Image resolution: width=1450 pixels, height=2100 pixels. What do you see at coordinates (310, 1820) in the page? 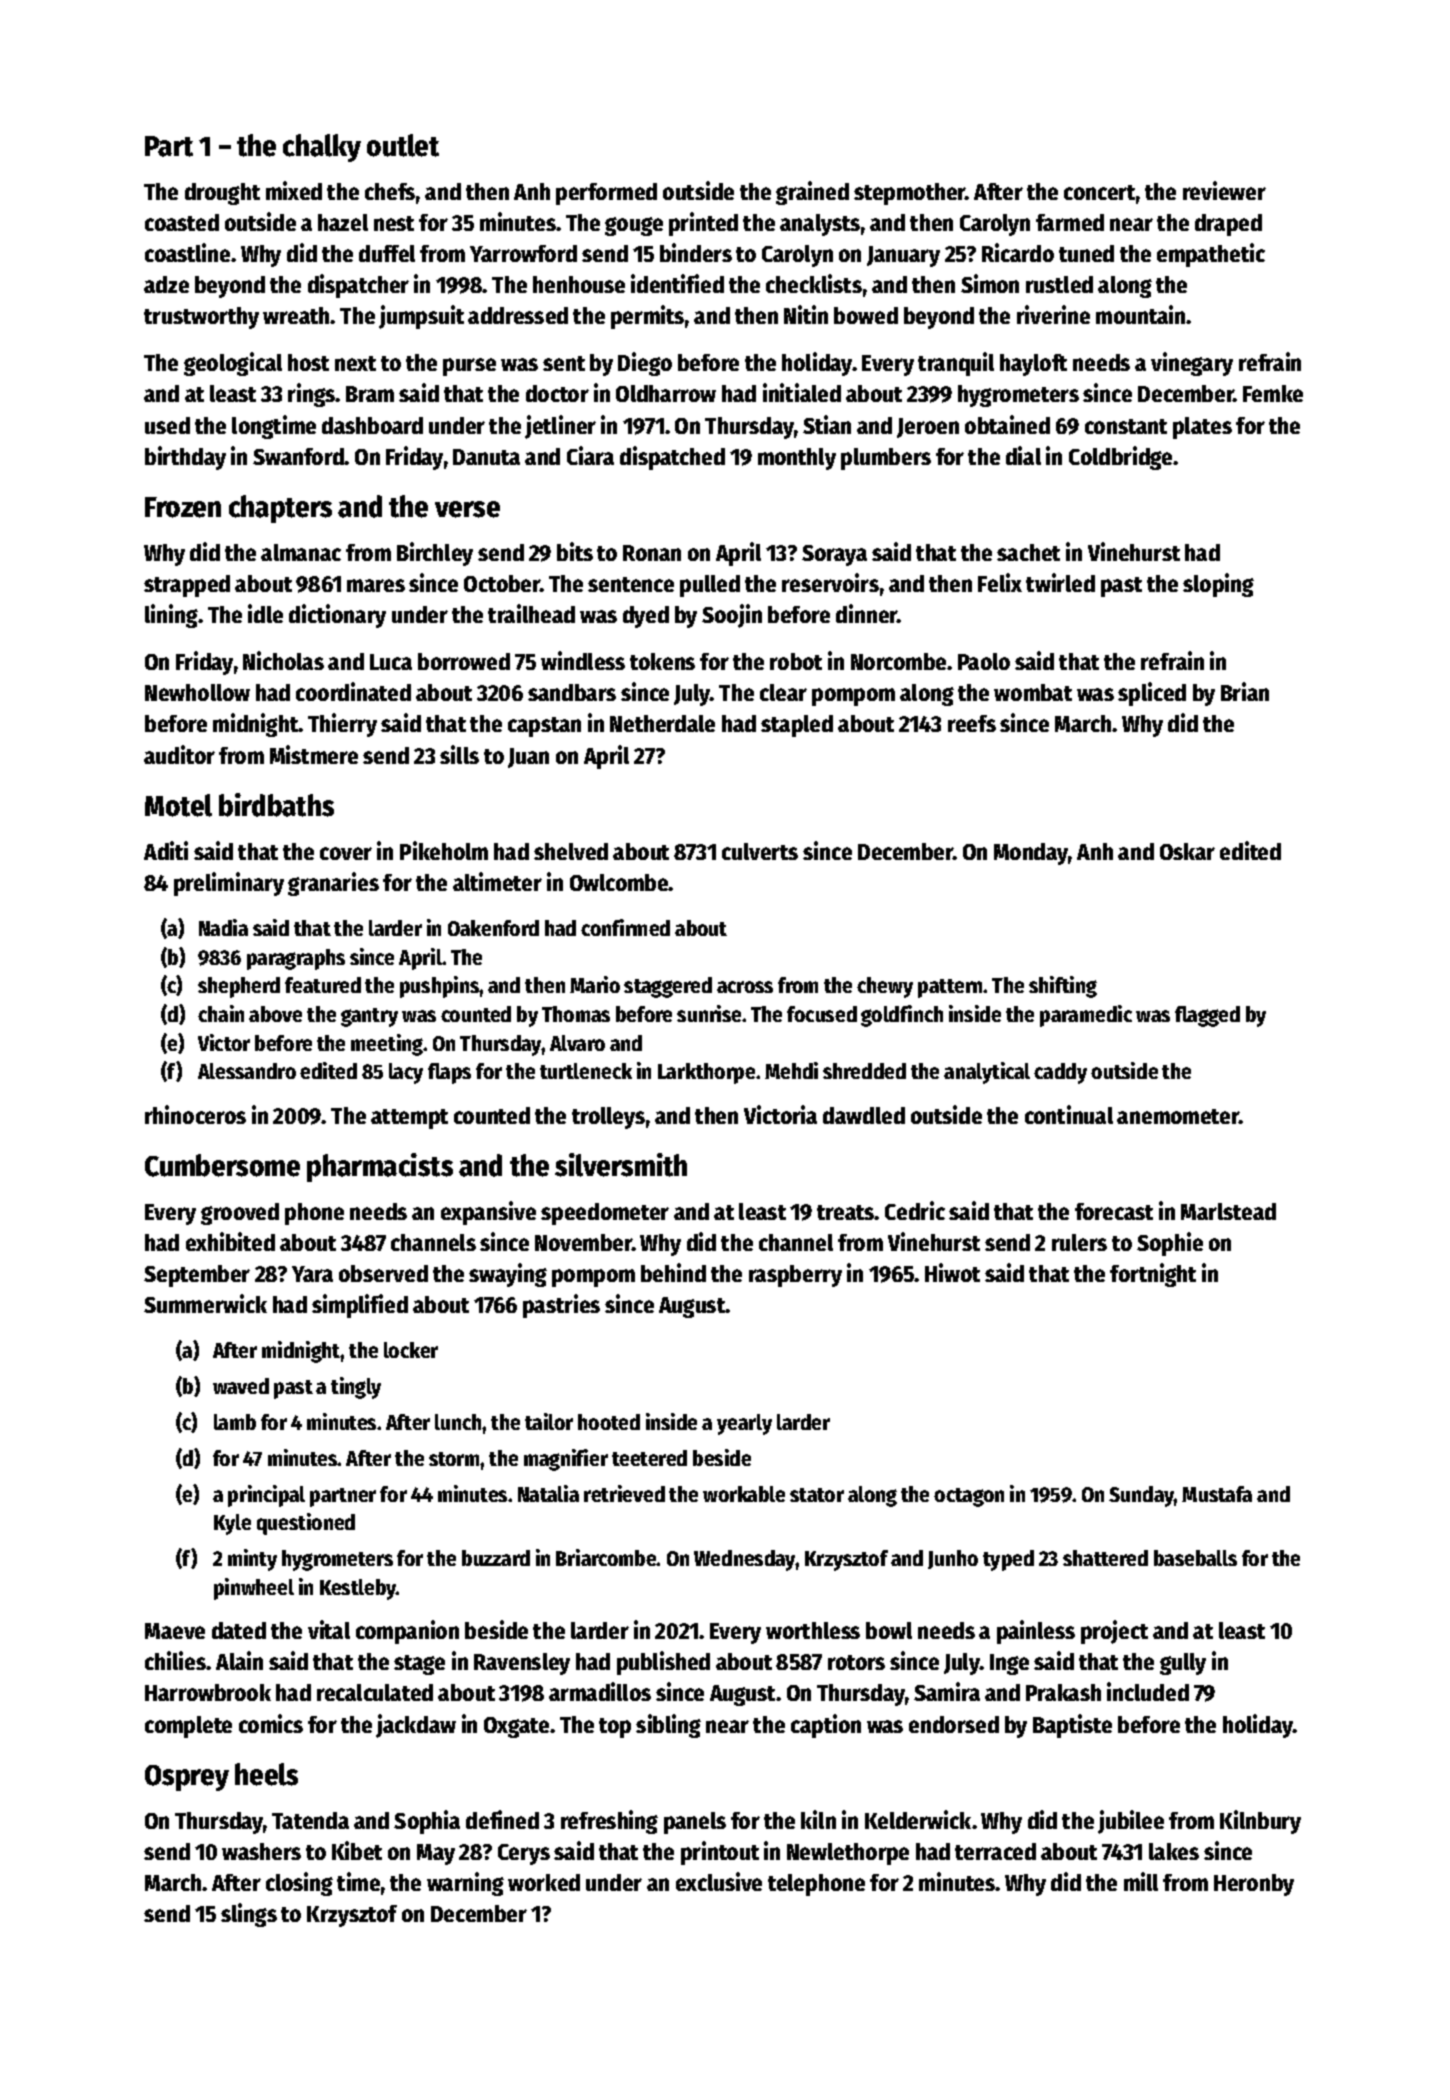
I see `Tatenda` at bounding box center [310, 1820].
